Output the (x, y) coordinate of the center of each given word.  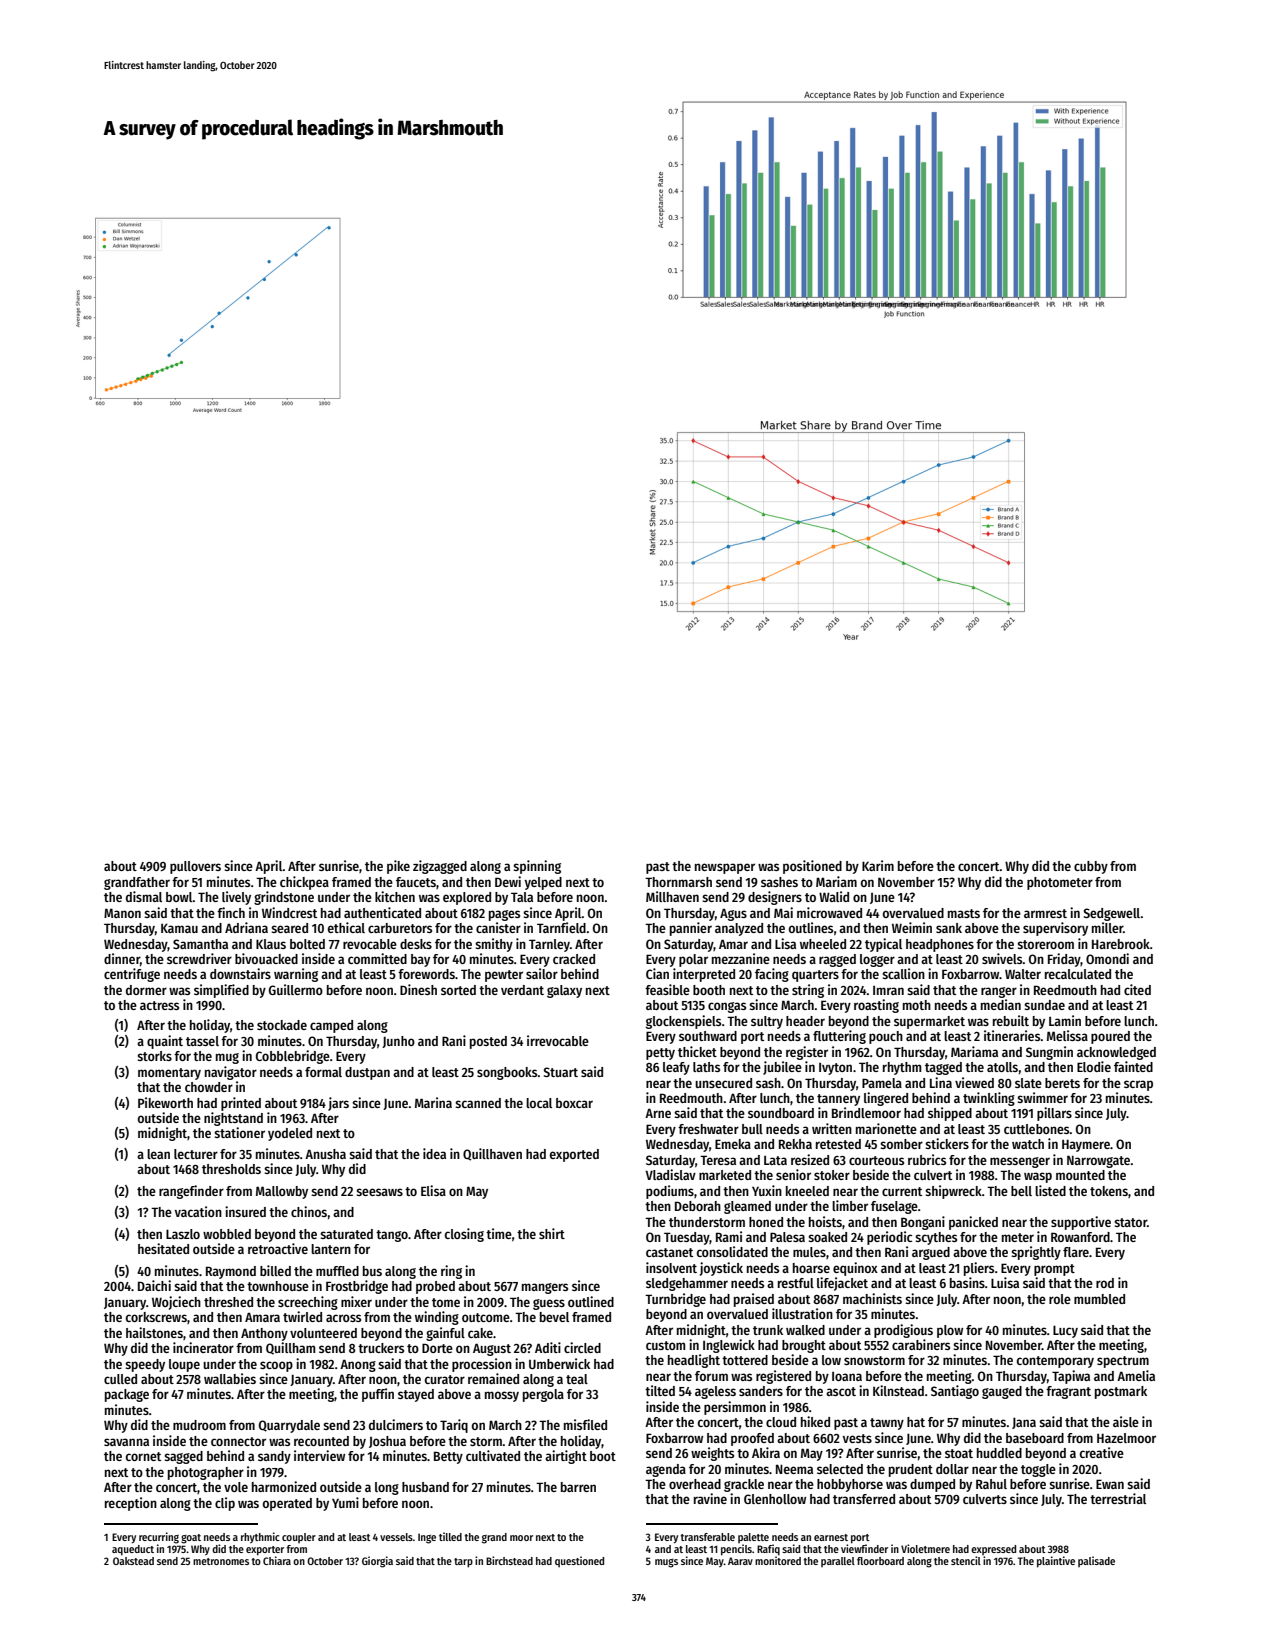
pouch (886, 1037)
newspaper (725, 868)
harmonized (284, 1486)
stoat (959, 1453)
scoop (276, 1366)
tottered (745, 1360)
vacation (198, 1211)
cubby (1091, 867)
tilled (450, 1536)
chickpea (304, 883)
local (539, 1103)
